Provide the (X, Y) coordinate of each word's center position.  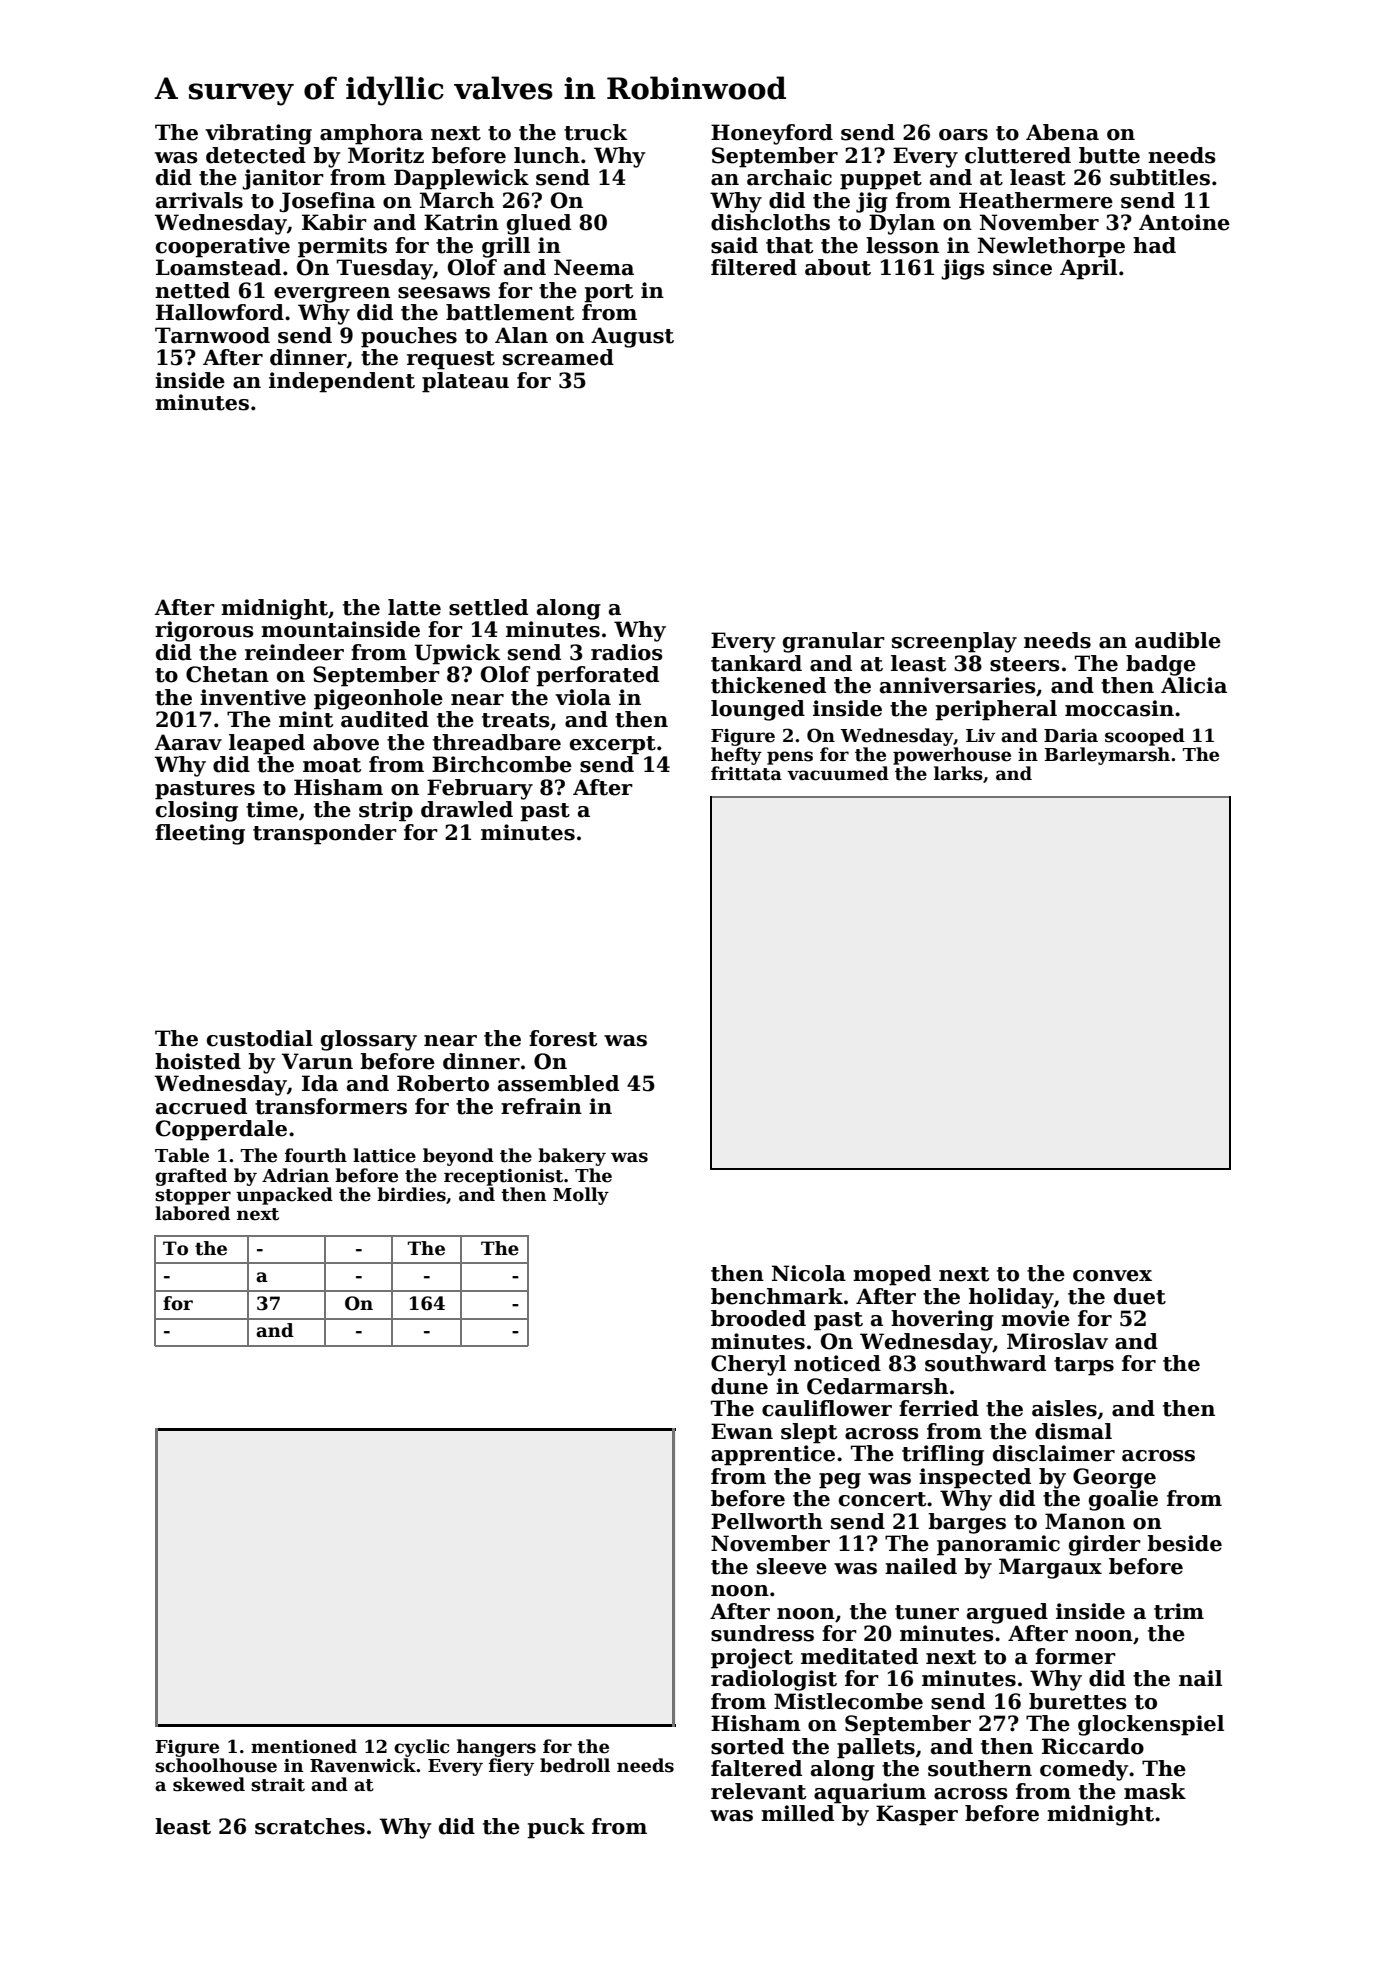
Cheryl (748, 1365)
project (752, 1658)
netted (192, 290)
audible (1178, 640)
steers (1025, 664)
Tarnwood (212, 335)
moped (892, 1275)
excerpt (613, 745)
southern (980, 1768)
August (632, 337)
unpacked (284, 1196)
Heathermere (1036, 200)
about (838, 267)
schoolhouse (216, 1765)
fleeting (200, 834)
